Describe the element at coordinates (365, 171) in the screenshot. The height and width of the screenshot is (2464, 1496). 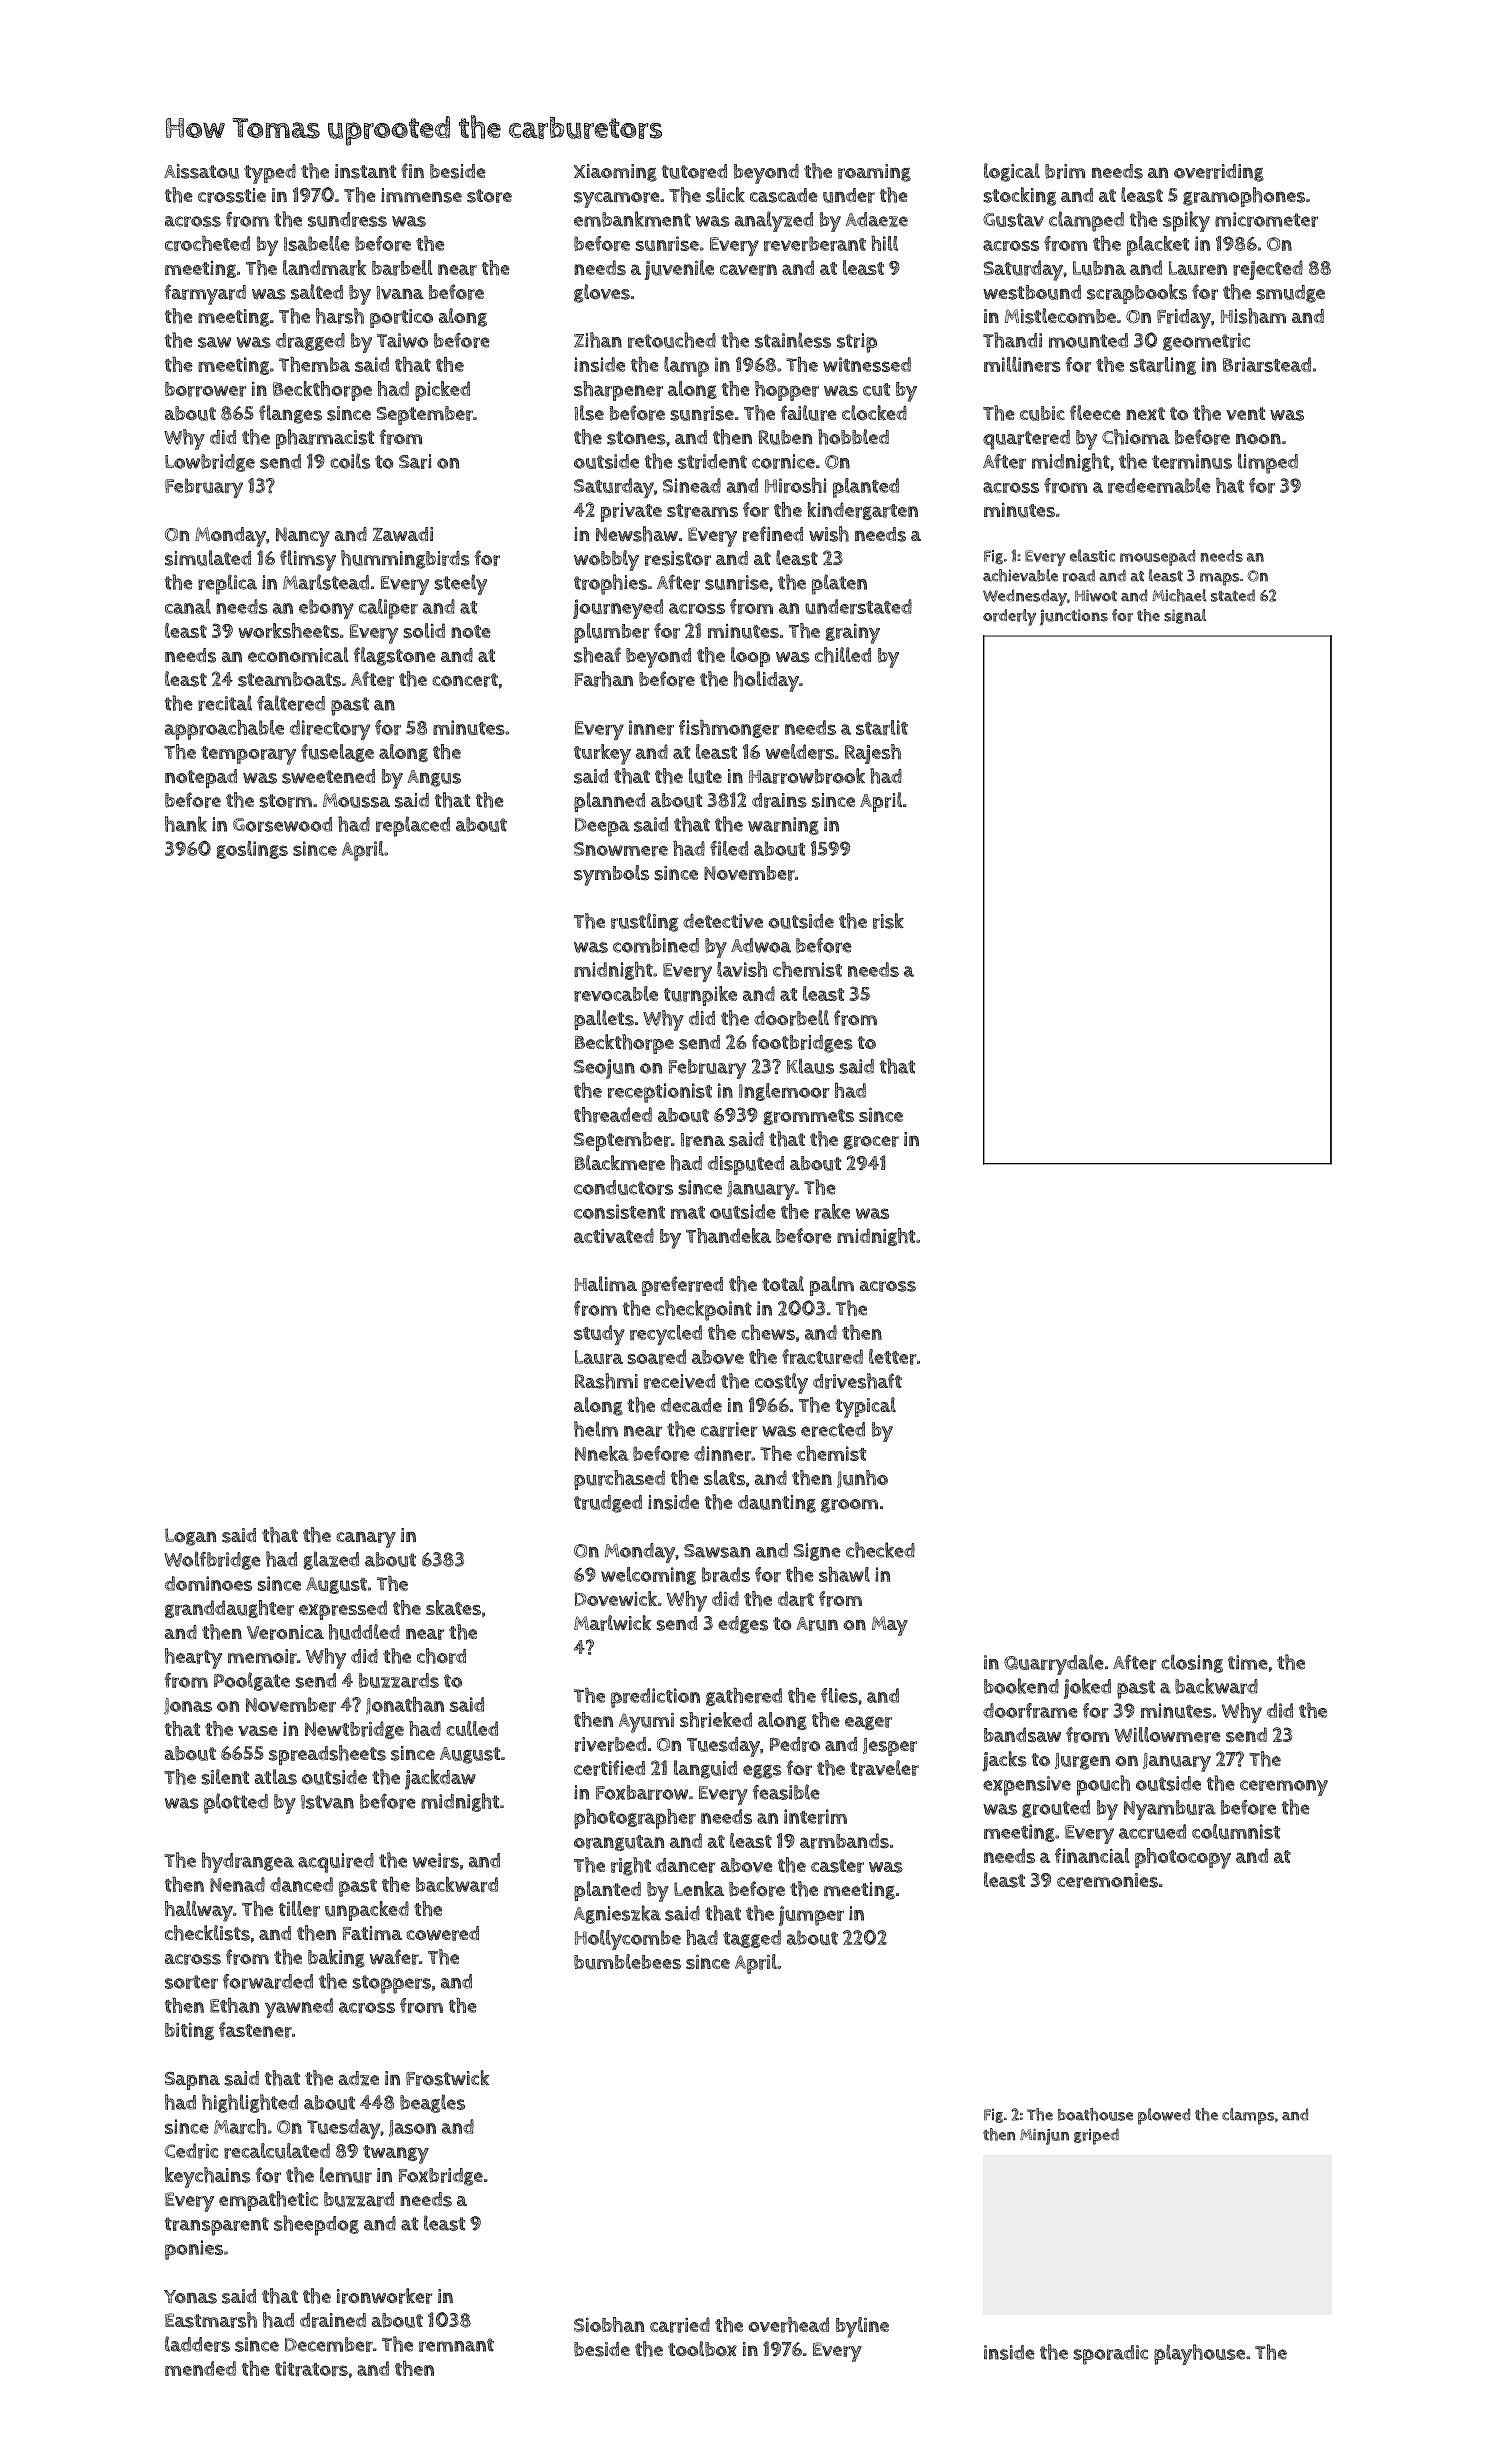
I see `instant` at that location.
